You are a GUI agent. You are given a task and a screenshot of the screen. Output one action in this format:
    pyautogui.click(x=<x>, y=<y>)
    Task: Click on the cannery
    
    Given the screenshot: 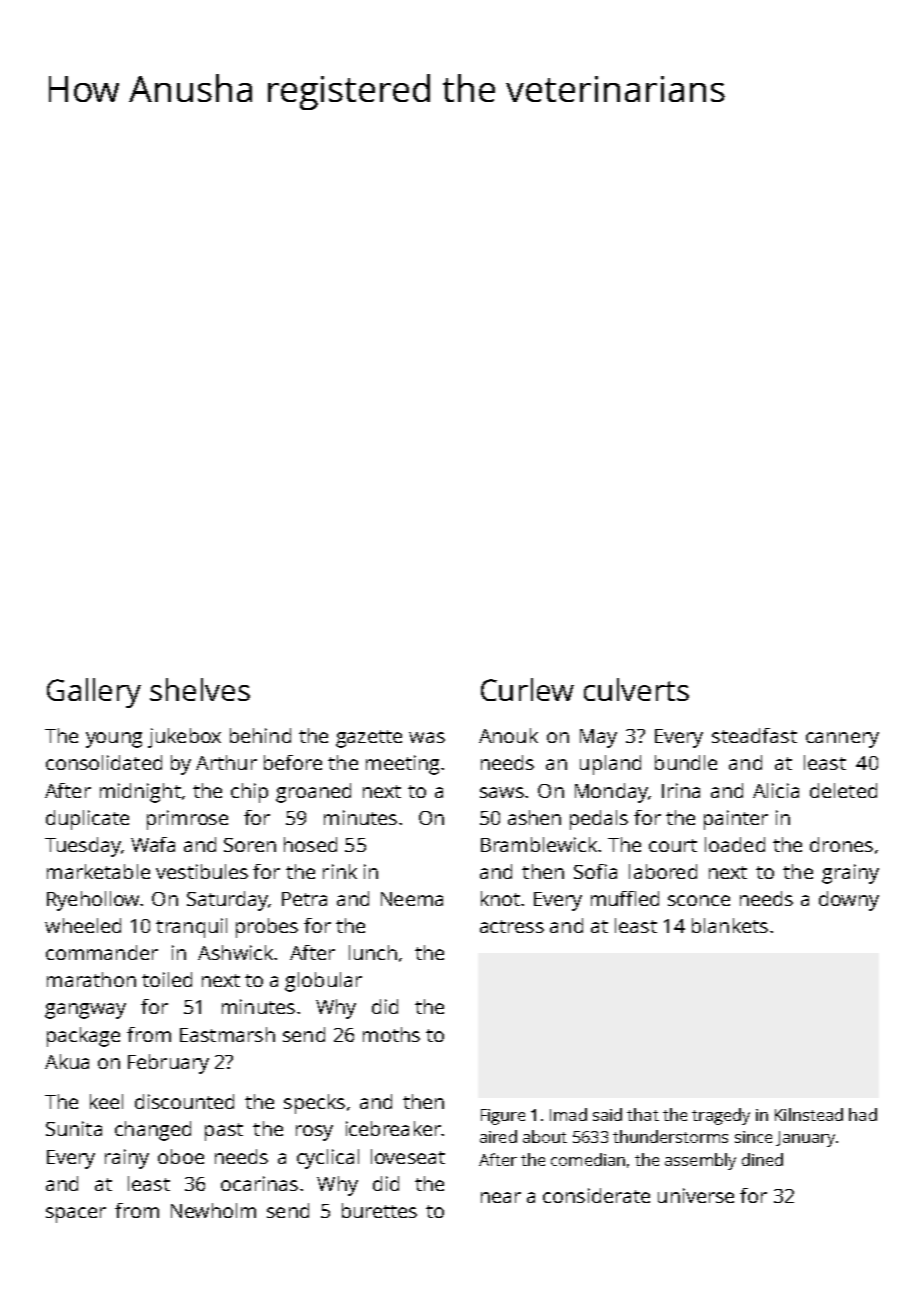 What is the action you would take?
    pyautogui.click(x=842, y=740)
